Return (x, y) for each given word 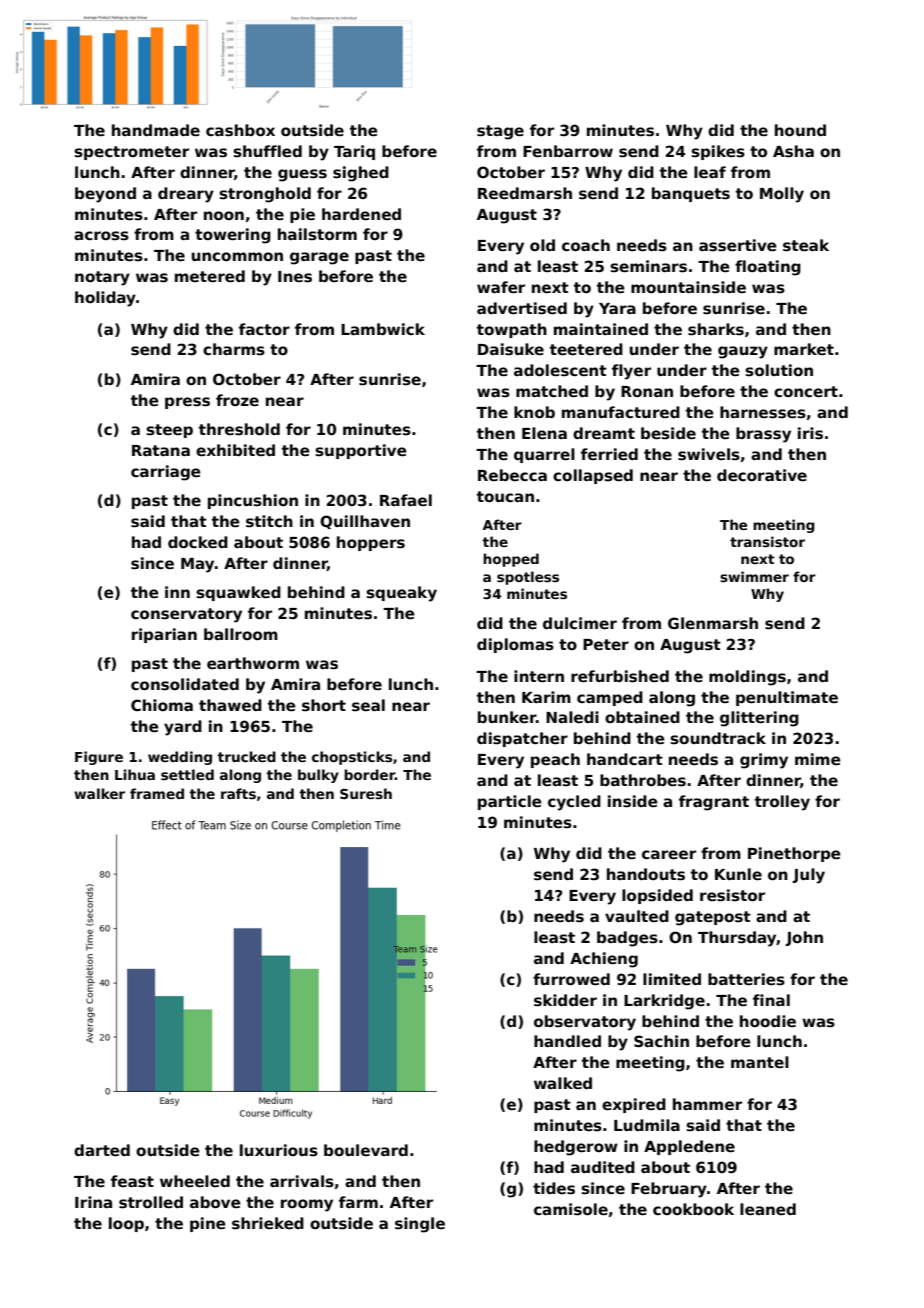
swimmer (754, 576)
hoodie (768, 1021)
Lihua (135, 774)
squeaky (401, 594)
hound (800, 130)
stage (500, 132)
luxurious (279, 1150)
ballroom (241, 634)
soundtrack (718, 738)
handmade (156, 130)
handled (567, 1041)
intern (539, 676)
